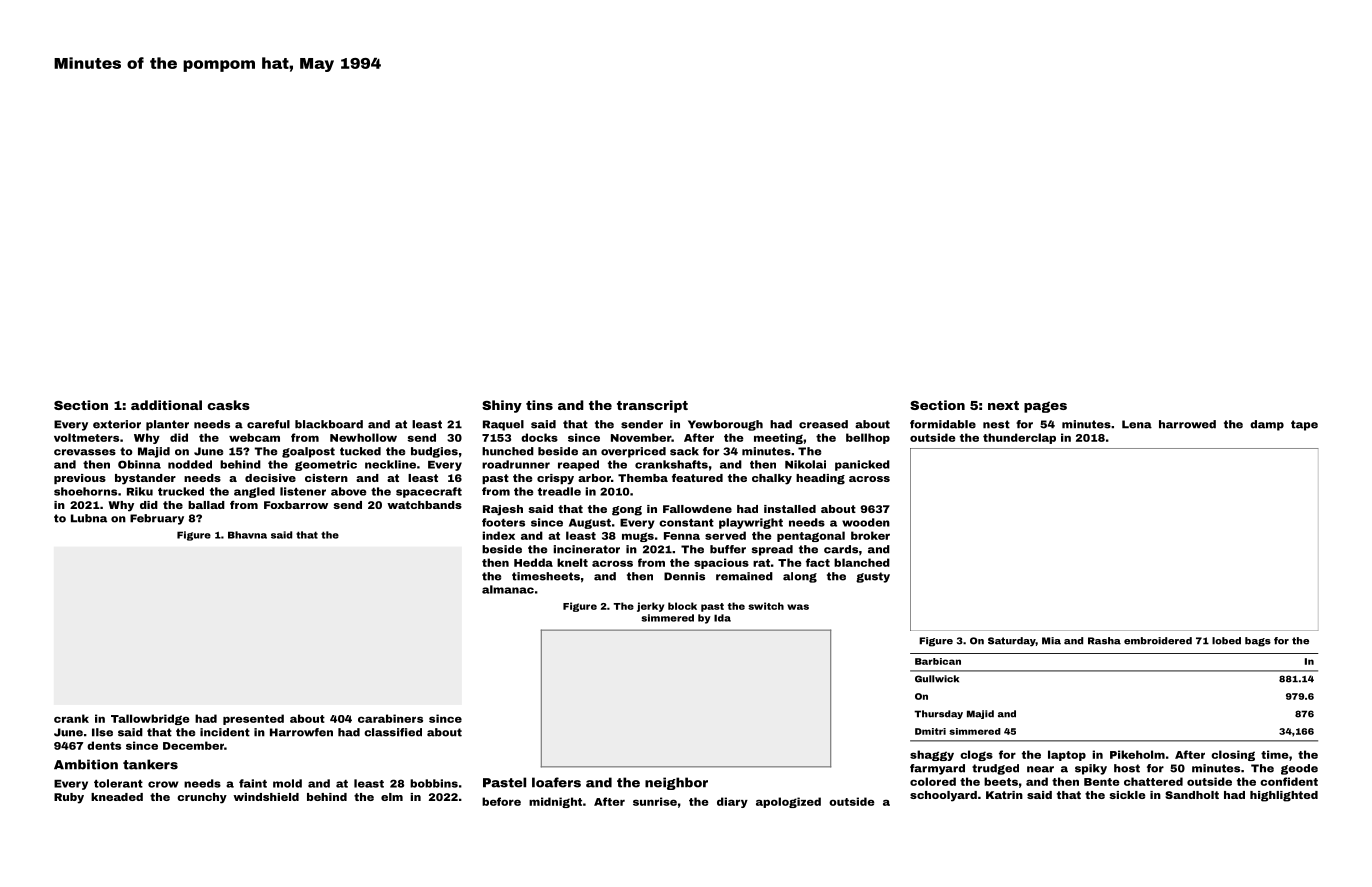 The width and height of the screenshot is (1372, 887). I want to click on midnight, so click(555, 802).
